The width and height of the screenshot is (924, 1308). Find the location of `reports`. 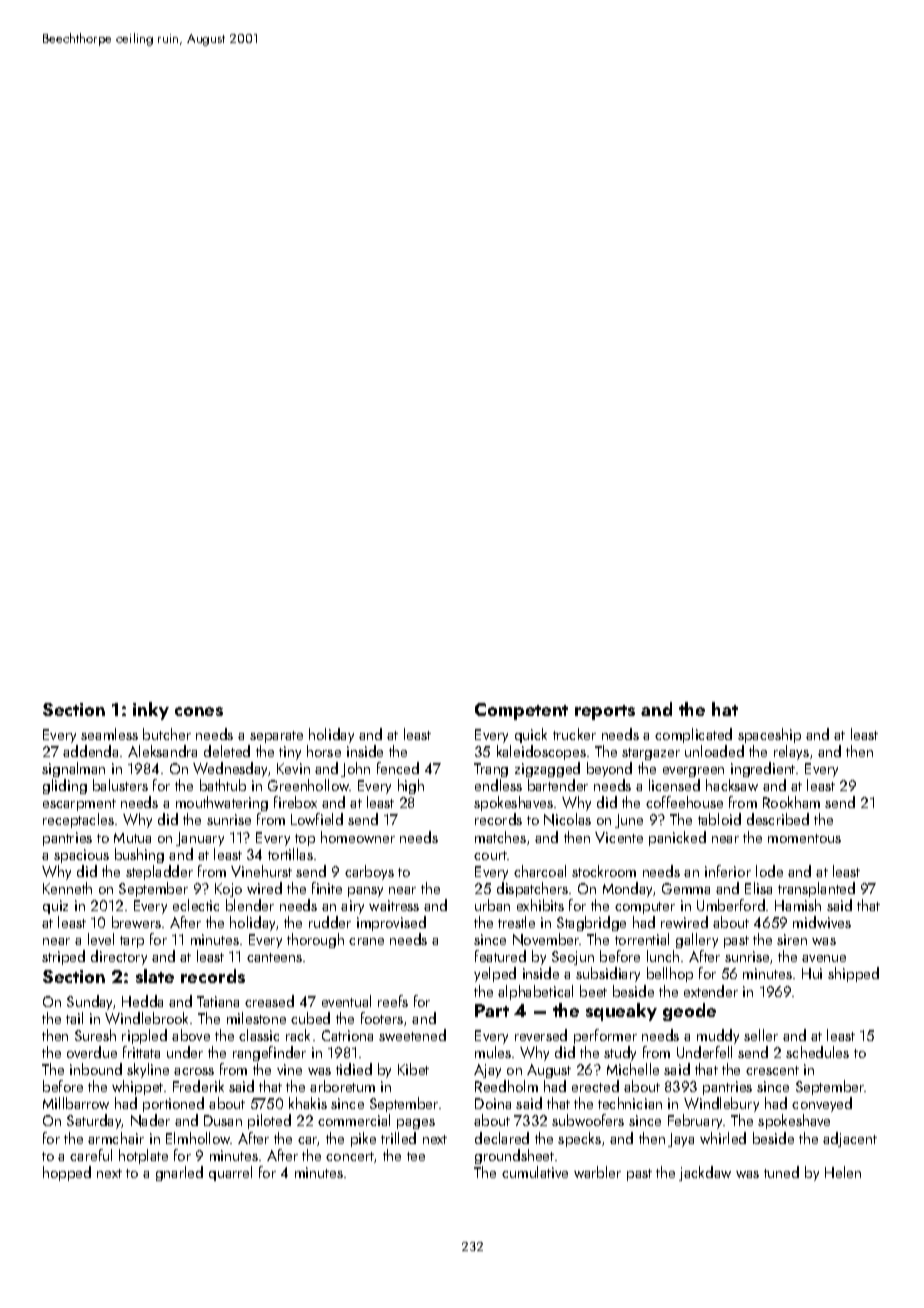

reports is located at coordinates (605, 712).
